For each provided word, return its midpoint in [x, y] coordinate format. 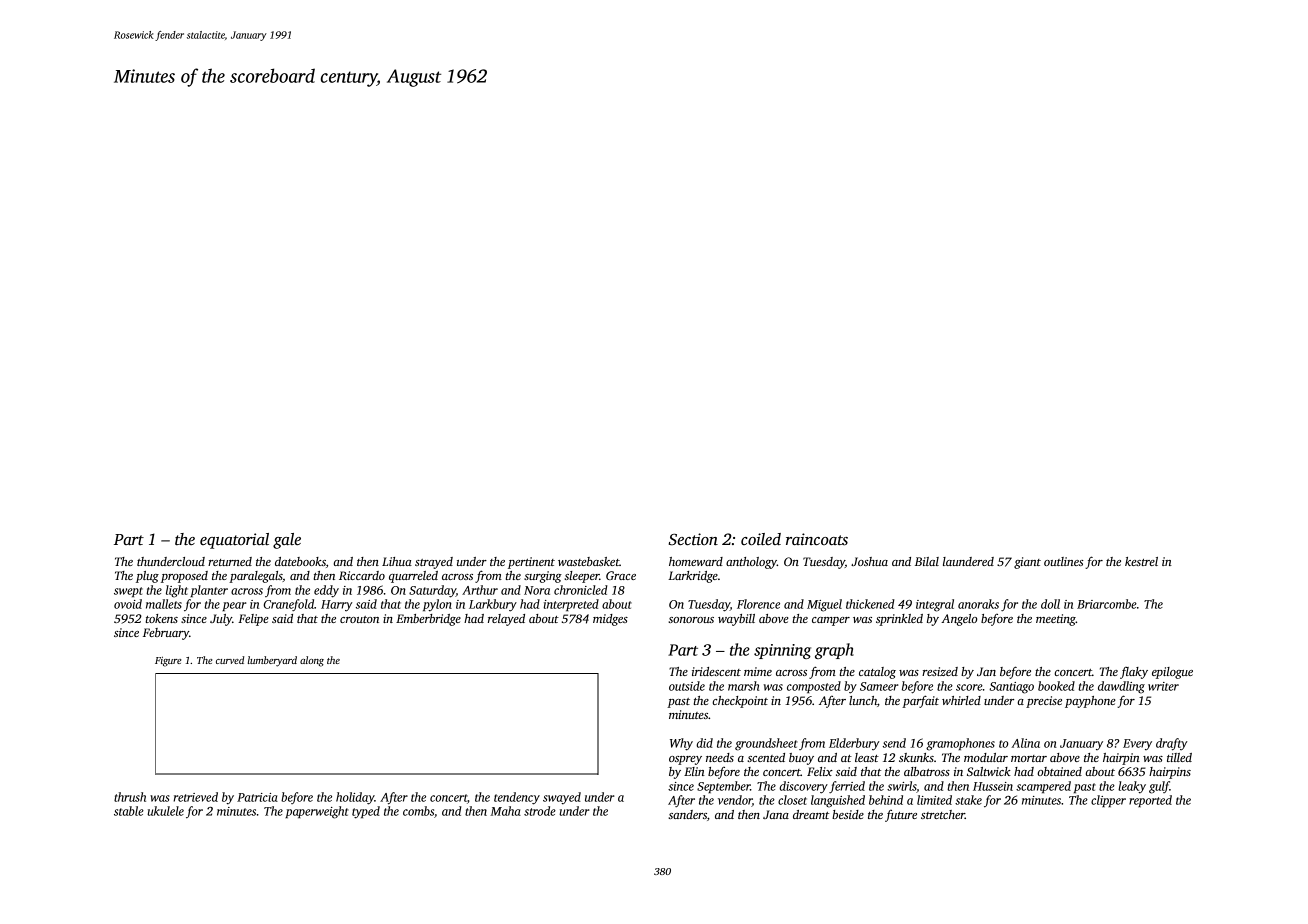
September [723, 787]
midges [610, 620]
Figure [168, 661]
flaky [1134, 673]
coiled [761, 539]
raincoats [817, 539]
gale [287, 541]
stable [129, 811]
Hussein [993, 786]
